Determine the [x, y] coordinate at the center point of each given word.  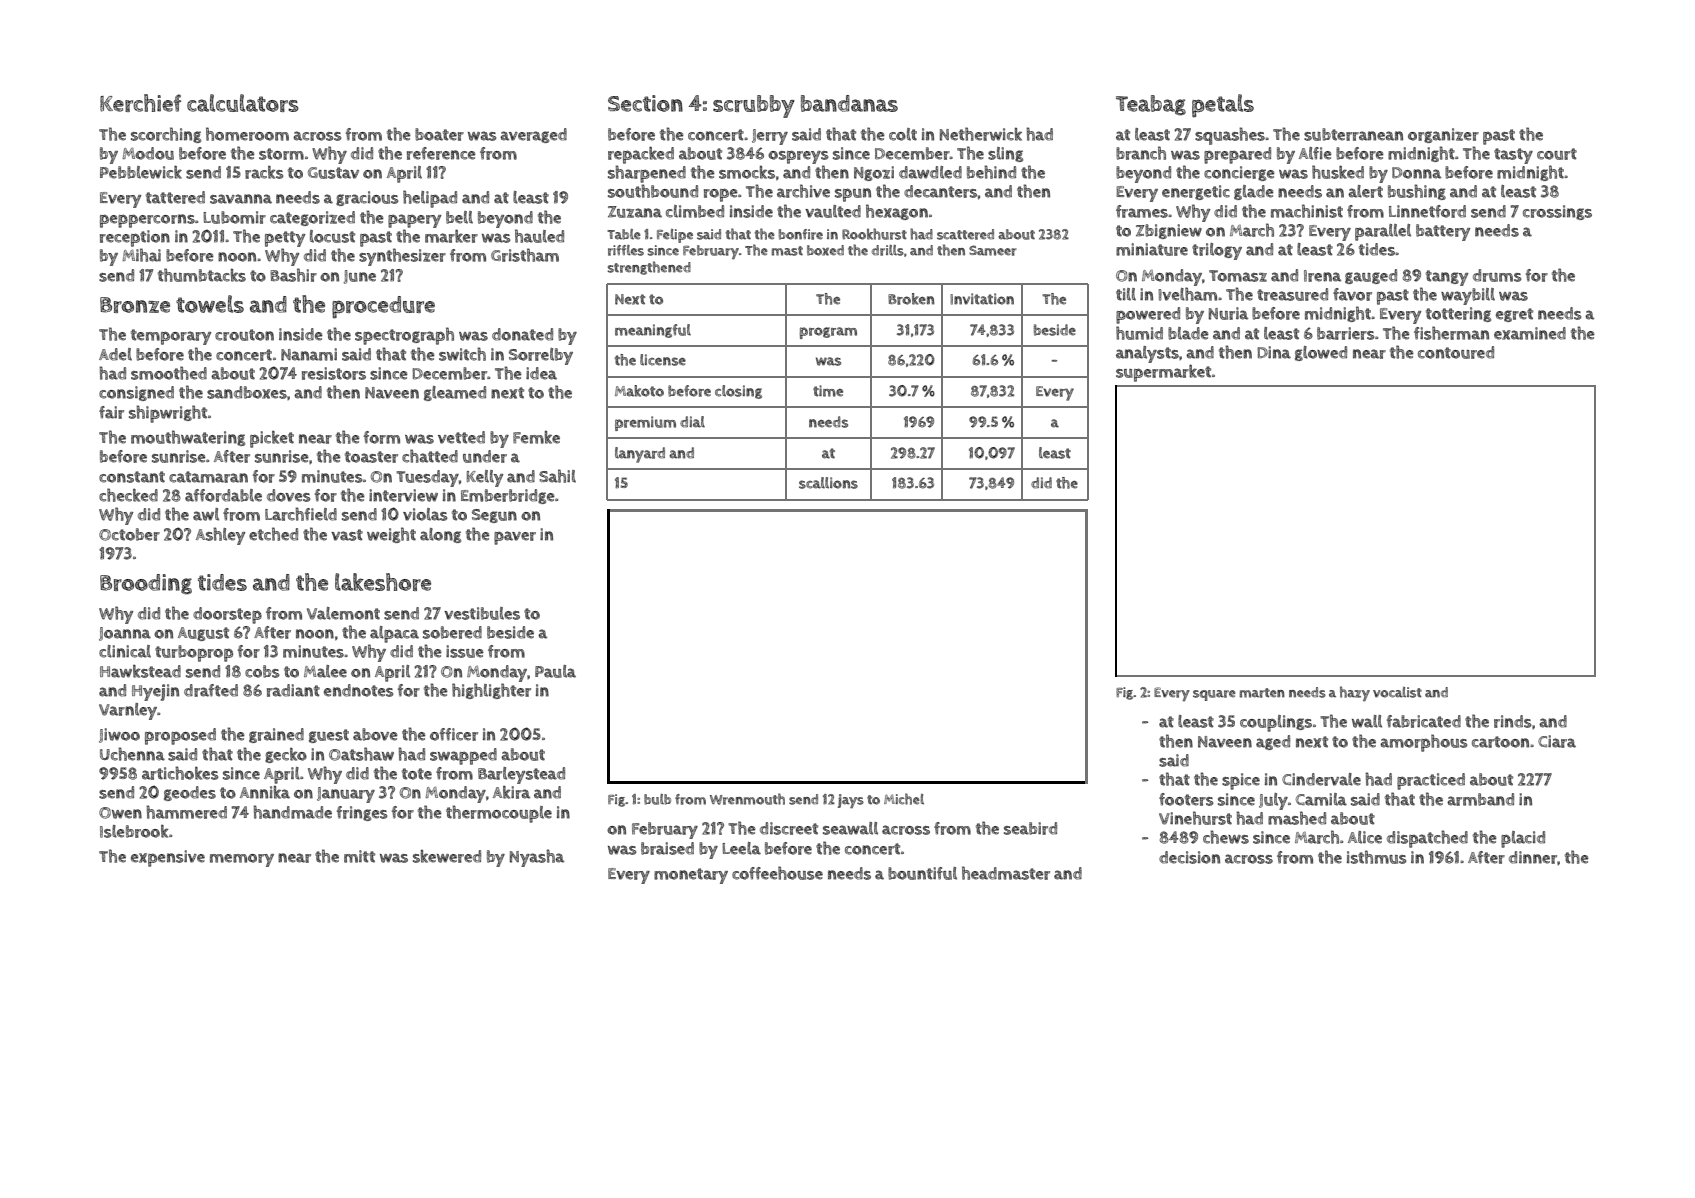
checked [128, 495]
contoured [1456, 352]
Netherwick [981, 134]
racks [264, 172]
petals [1223, 106]
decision [1189, 857]
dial [692, 422]
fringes [362, 813]
